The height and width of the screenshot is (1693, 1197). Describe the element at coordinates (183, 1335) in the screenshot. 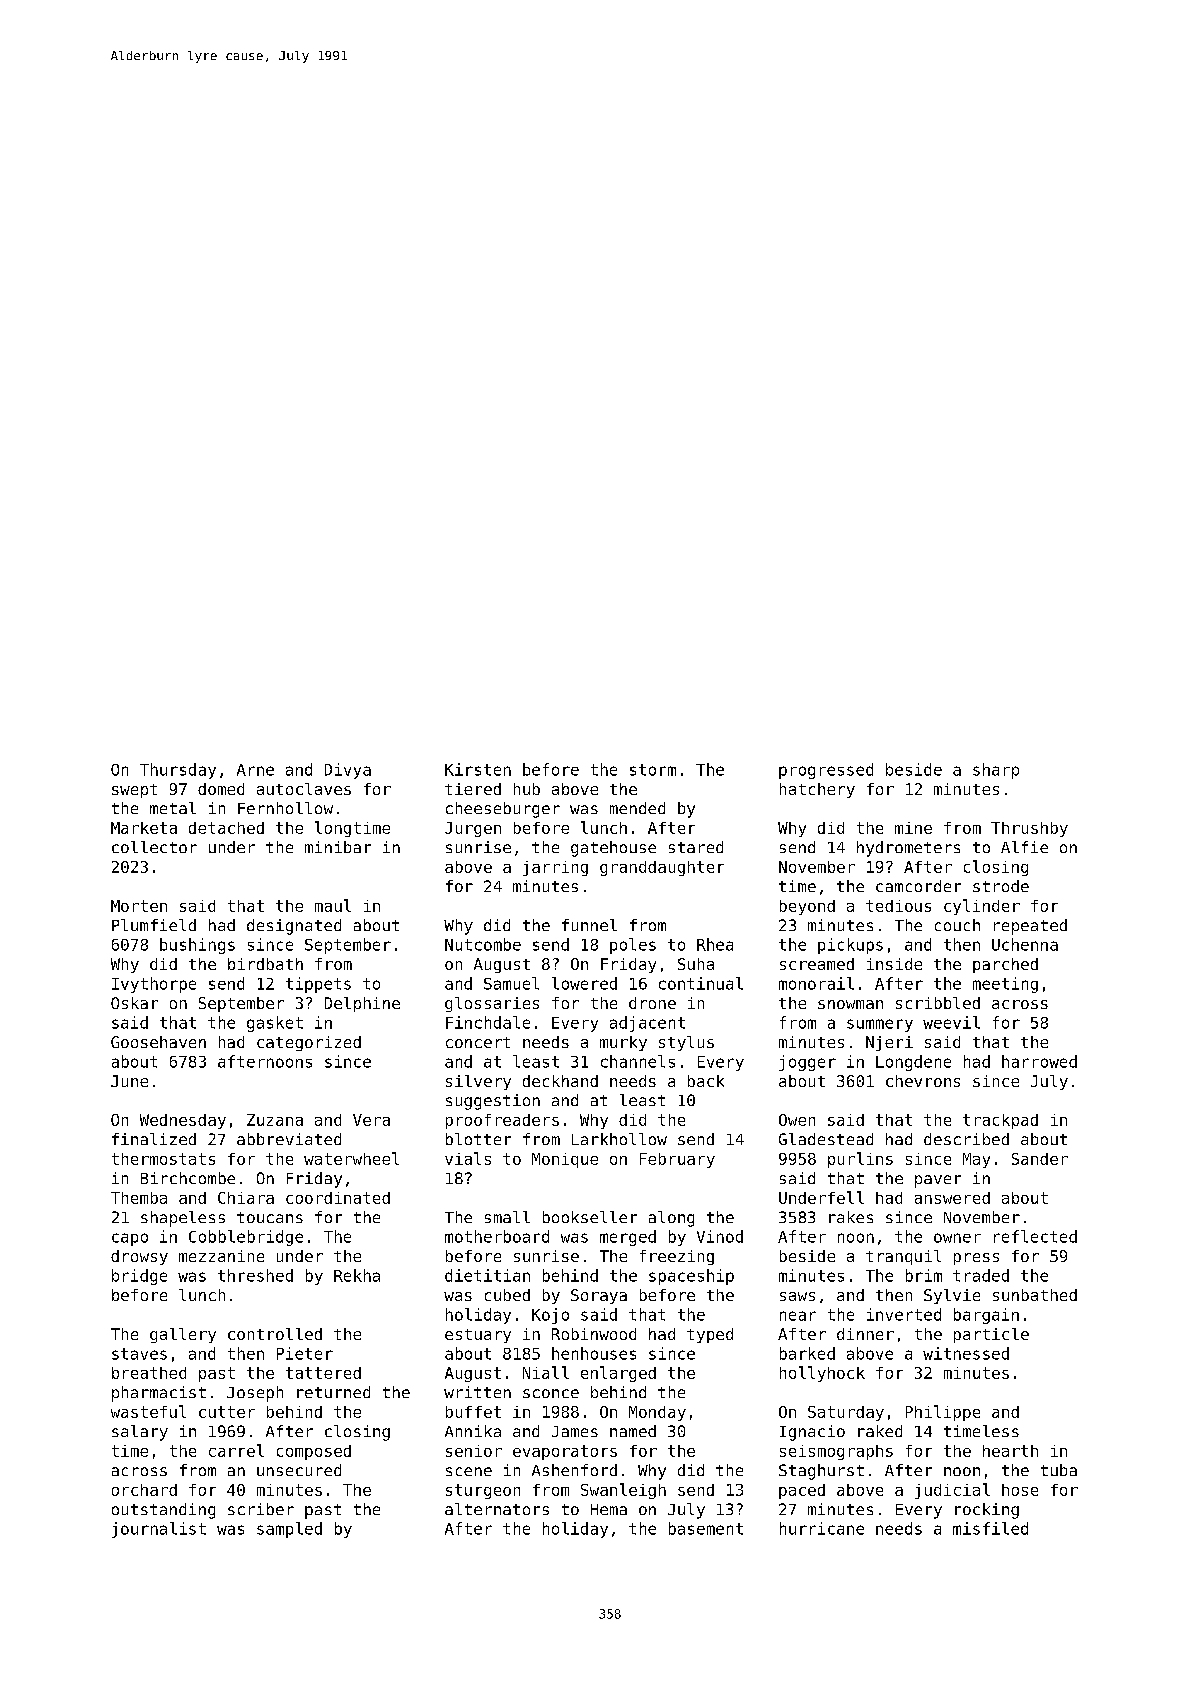

I see `gallery` at that location.
